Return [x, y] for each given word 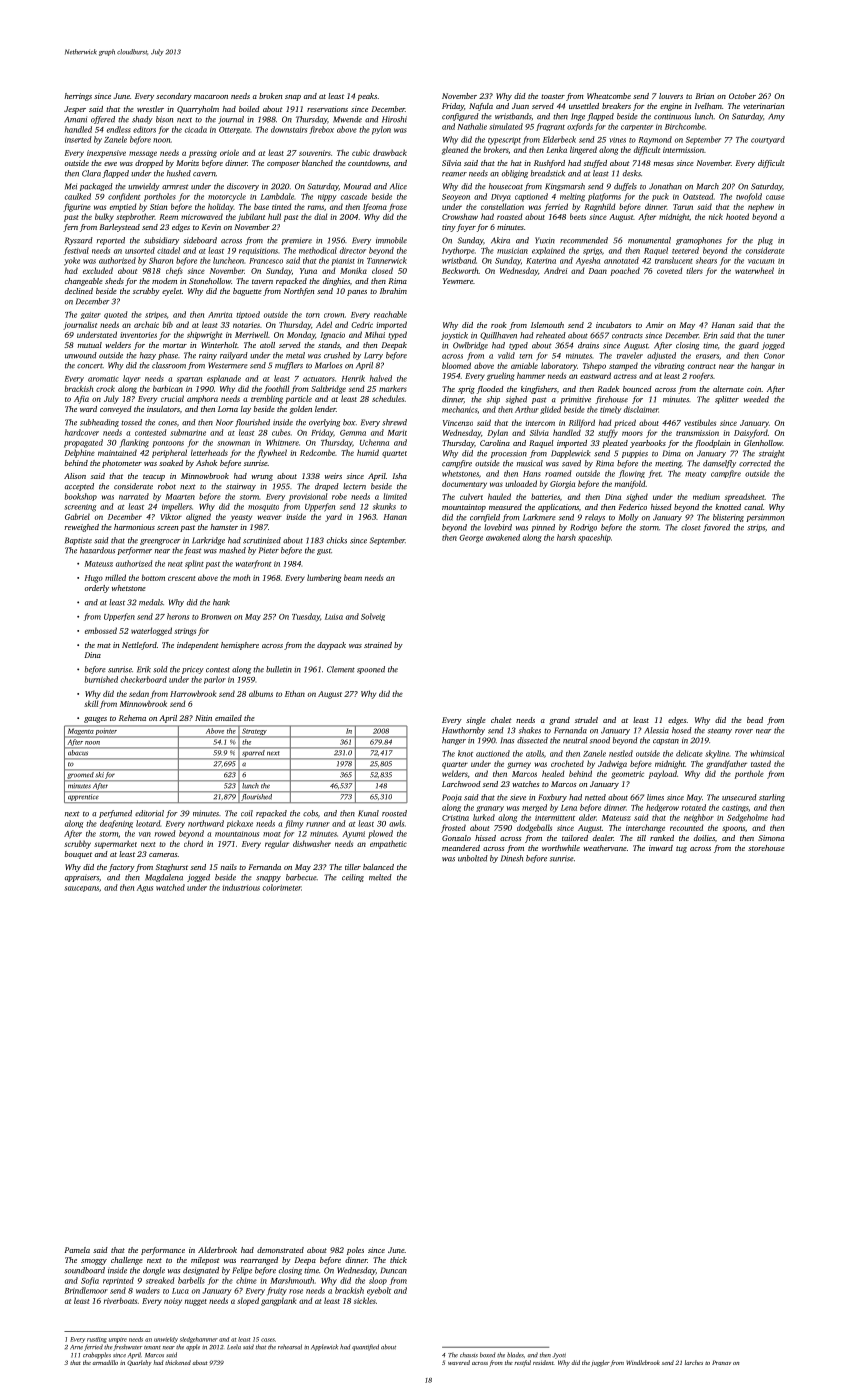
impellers [177, 507]
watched [170, 887]
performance [163, 1251]
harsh [566, 537]
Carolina [495, 443]
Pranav [721, 1362]
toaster [553, 96]
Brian [705, 96]
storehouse [766, 848]
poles [355, 1251]
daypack [331, 646]
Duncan [394, 1270]
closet [691, 527]
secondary [174, 97]
